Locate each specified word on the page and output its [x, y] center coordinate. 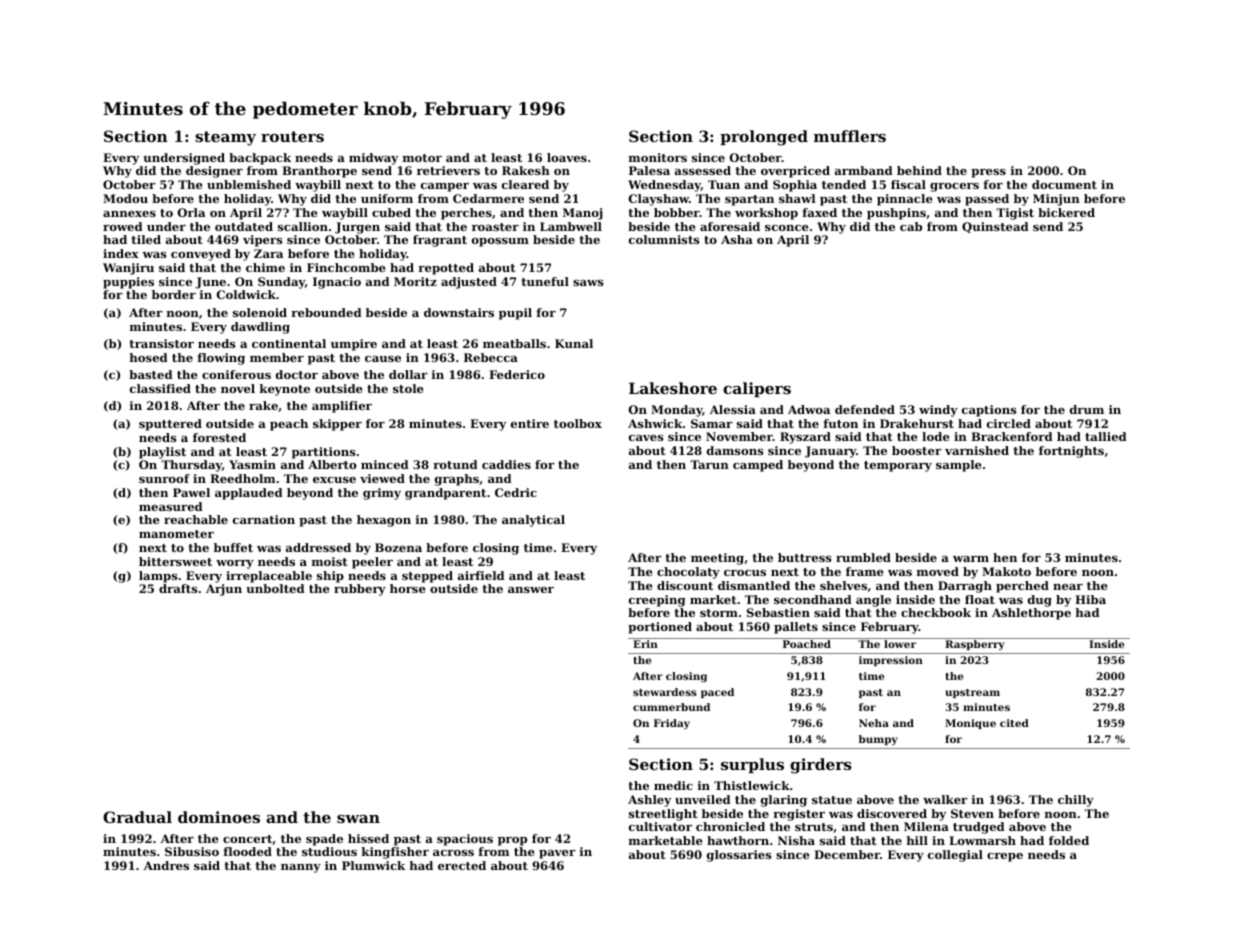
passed [987, 200]
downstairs [459, 312]
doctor [297, 374]
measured [171, 506]
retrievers [448, 170]
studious [329, 851]
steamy [225, 138]
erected [462, 865]
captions [989, 411]
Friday [672, 724]
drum [1087, 409]
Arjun [224, 590]
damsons [735, 450]
